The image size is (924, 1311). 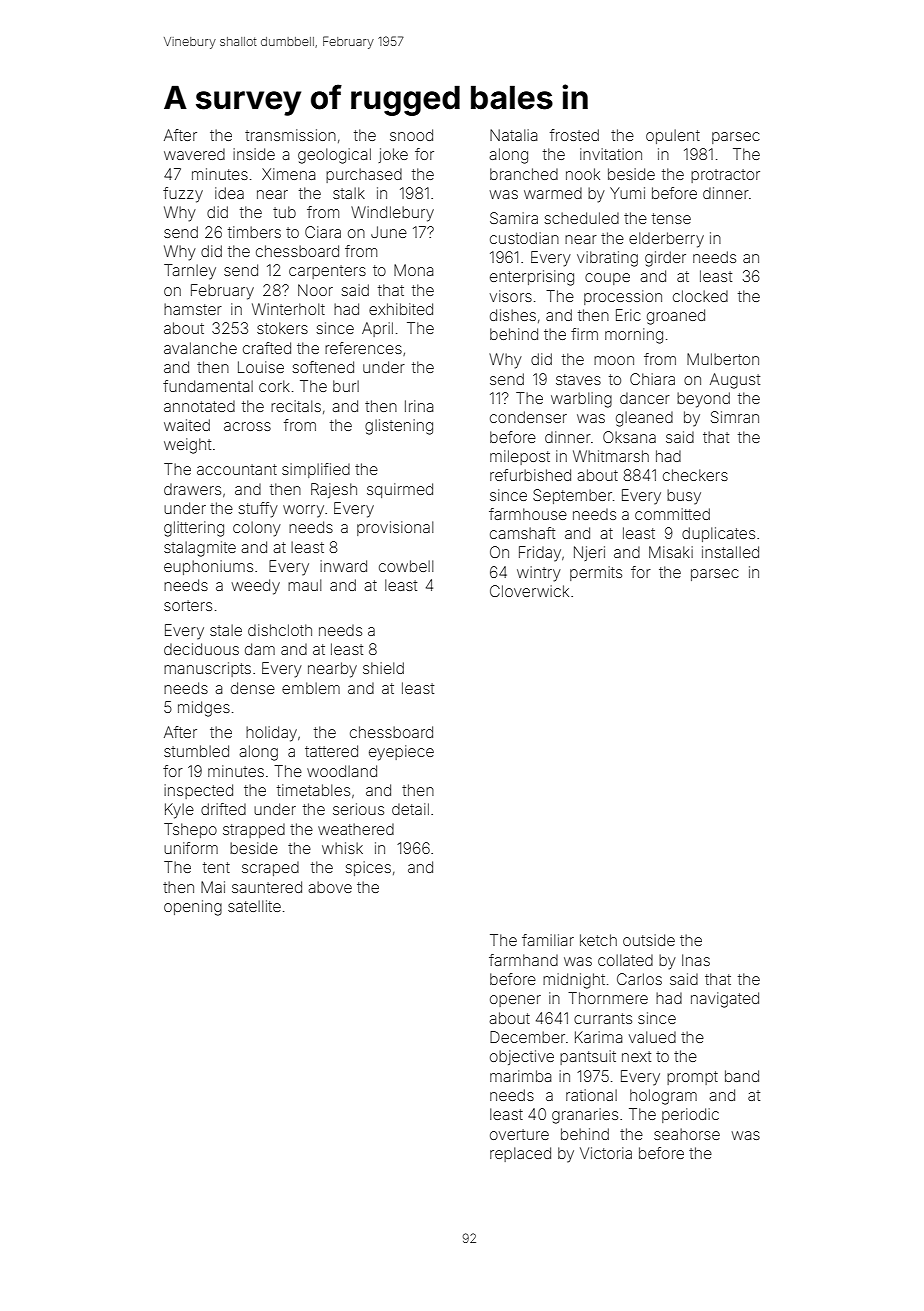 I want to click on holiday, so click(x=271, y=734).
